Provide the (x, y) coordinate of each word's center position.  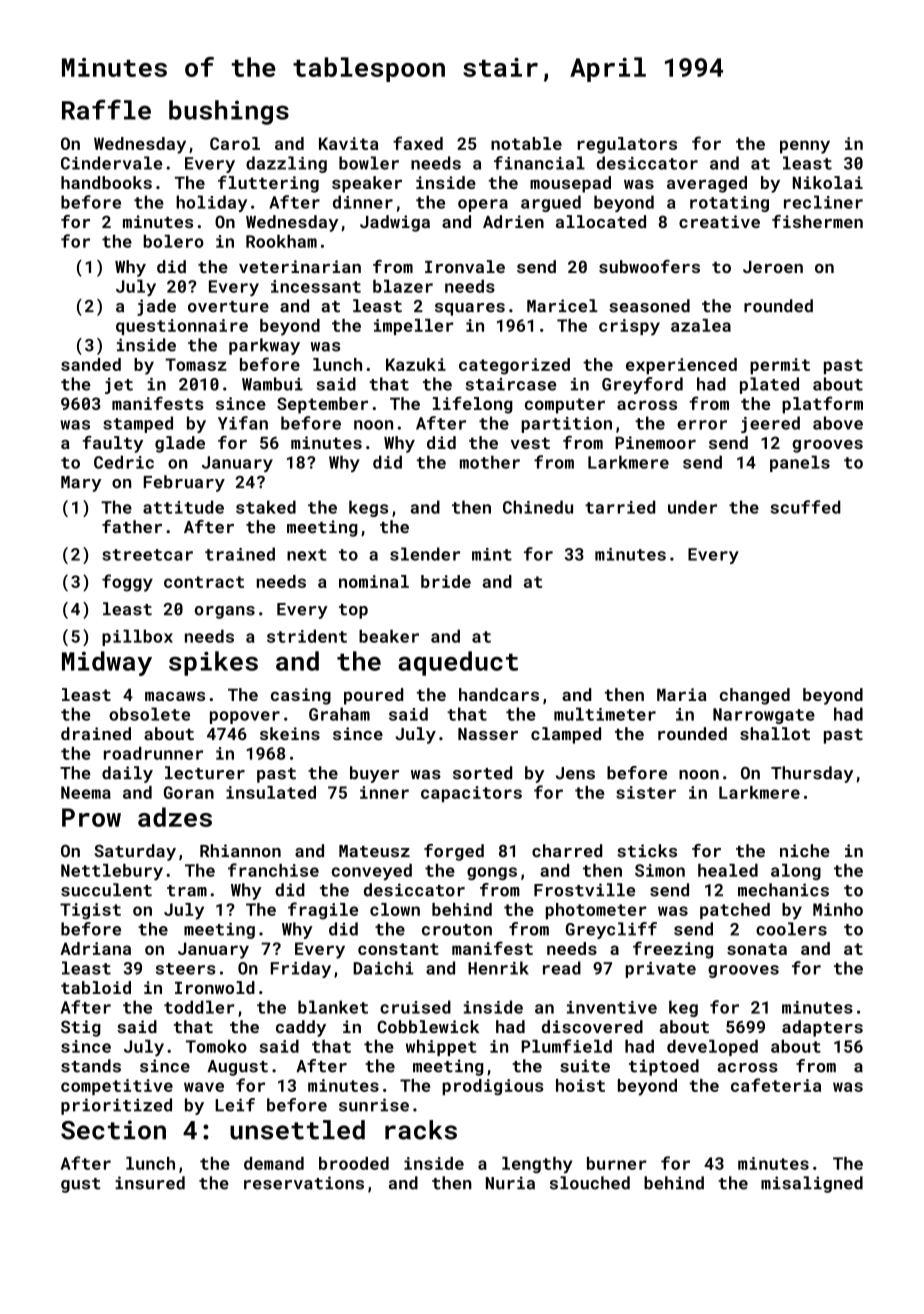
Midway (107, 663)
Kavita (348, 143)
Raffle (106, 109)
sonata (757, 949)
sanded (91, 364)
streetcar (147, 555)
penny (805, 147)
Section (113, 1130)
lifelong (473, 405)
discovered (592, 1026)
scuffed (805, 507)
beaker (389, 636)
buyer (374, 774)
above (838, 423)
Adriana (95, 948)
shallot (775, 733)
